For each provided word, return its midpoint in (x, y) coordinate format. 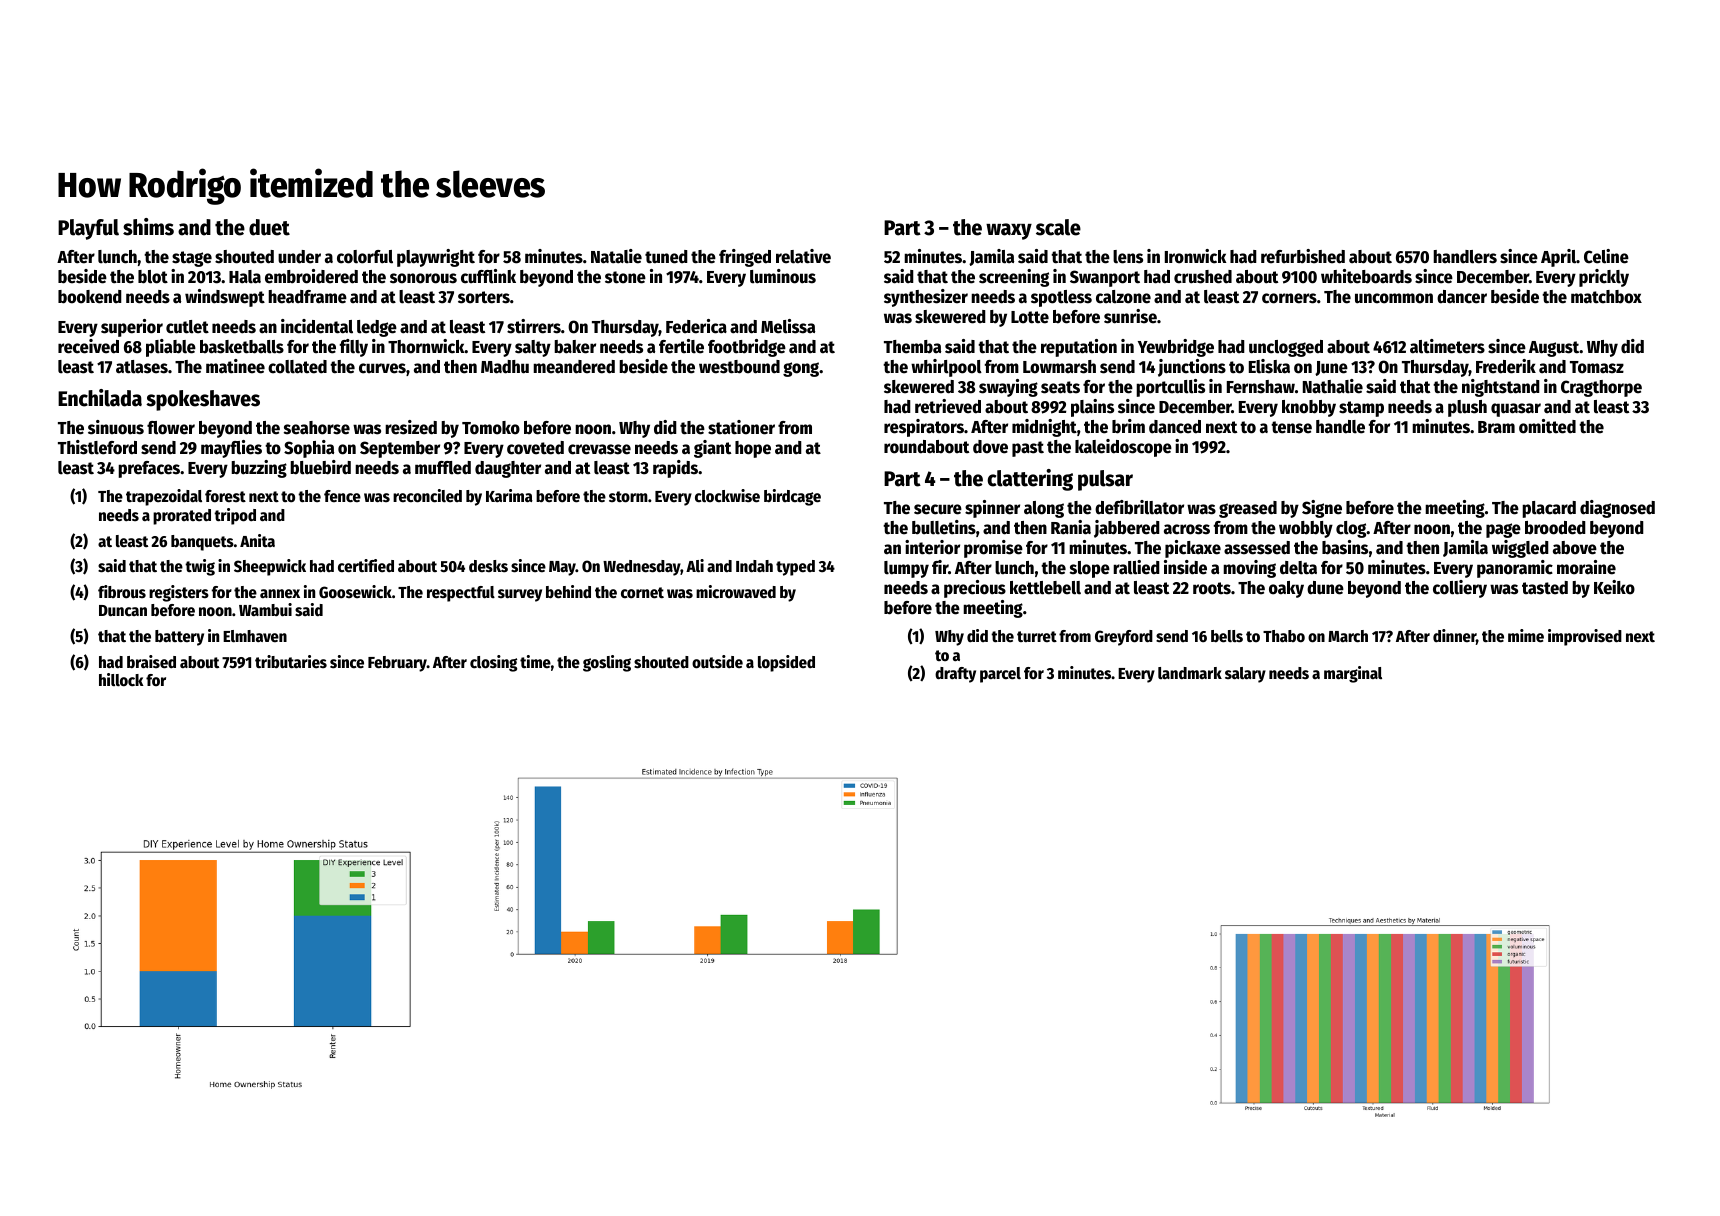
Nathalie (1333, 386)
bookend (90, 297)
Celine (1606, 256)
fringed (745, 258)
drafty (955, 675)
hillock (121, 680)
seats (1060, 387)
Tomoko (491, 428)
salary (1245, 675)
